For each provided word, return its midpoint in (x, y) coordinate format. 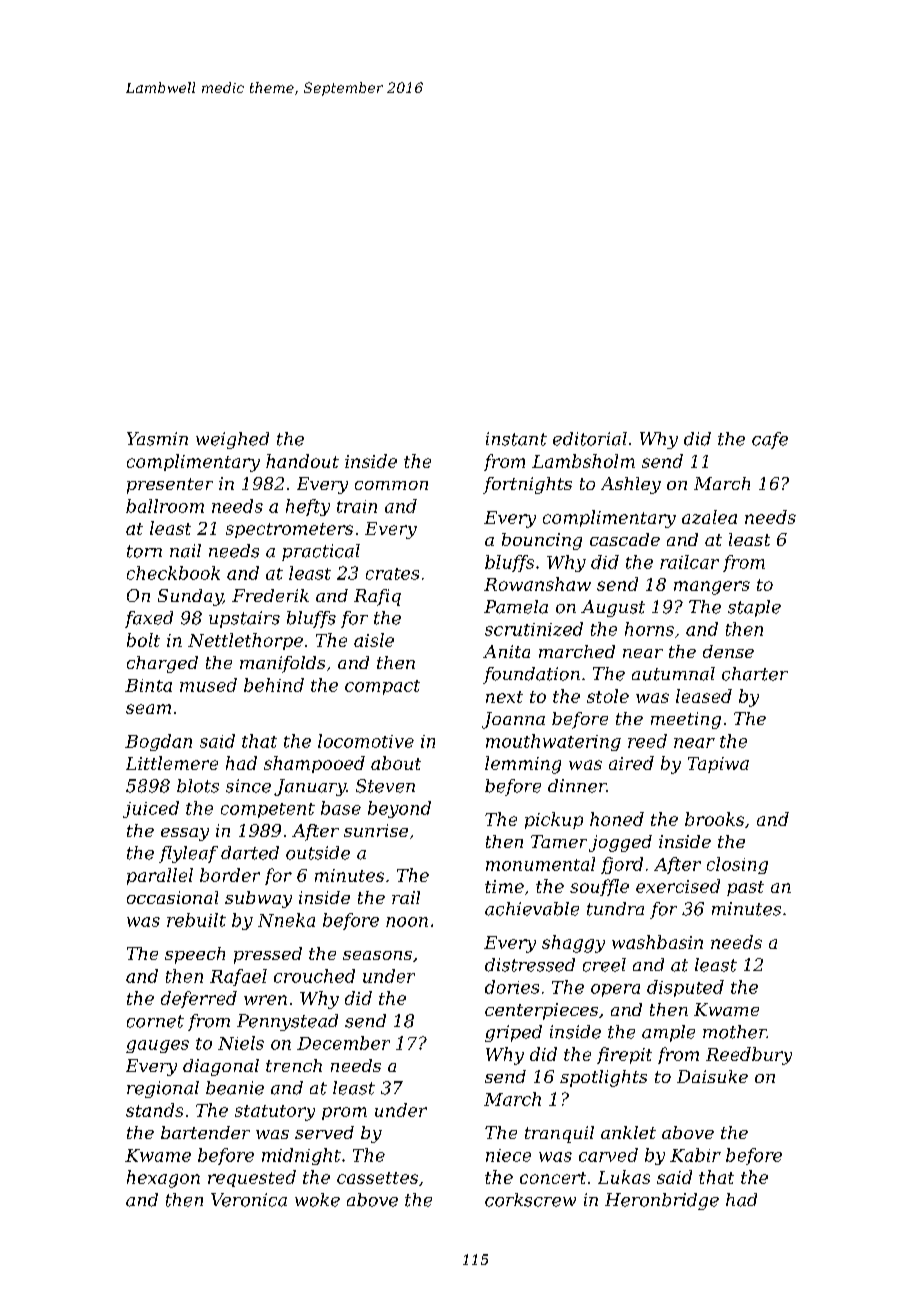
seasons (377, 955)
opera (615, 990)
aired (631, 763)
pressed (268, 955)
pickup (554, 820)
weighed (232, 440)
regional (163, 1089)
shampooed (314, 764)
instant (516, 439)
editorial (590, 439)
